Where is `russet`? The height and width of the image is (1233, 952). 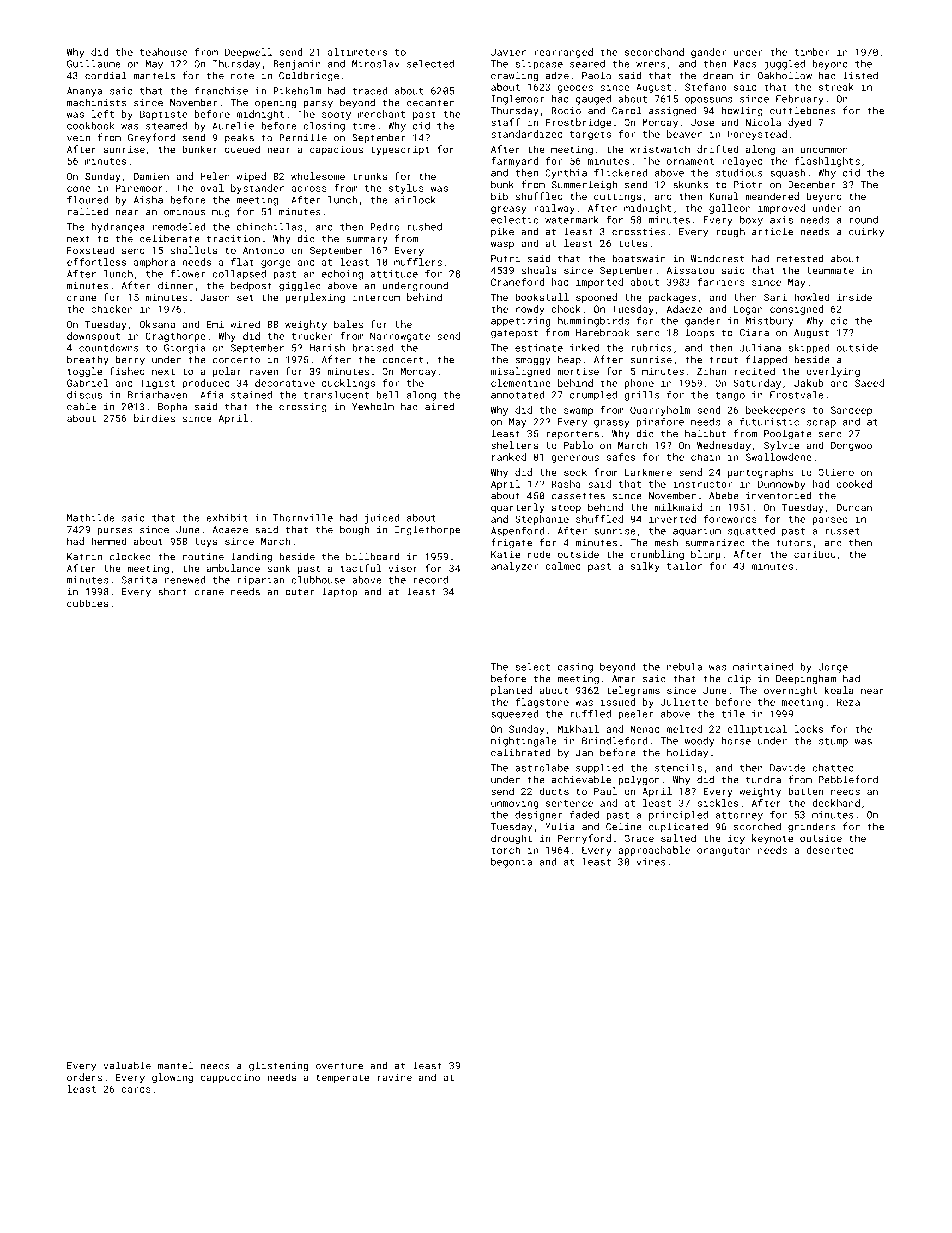
russet is located at coordinates (842, 531).
